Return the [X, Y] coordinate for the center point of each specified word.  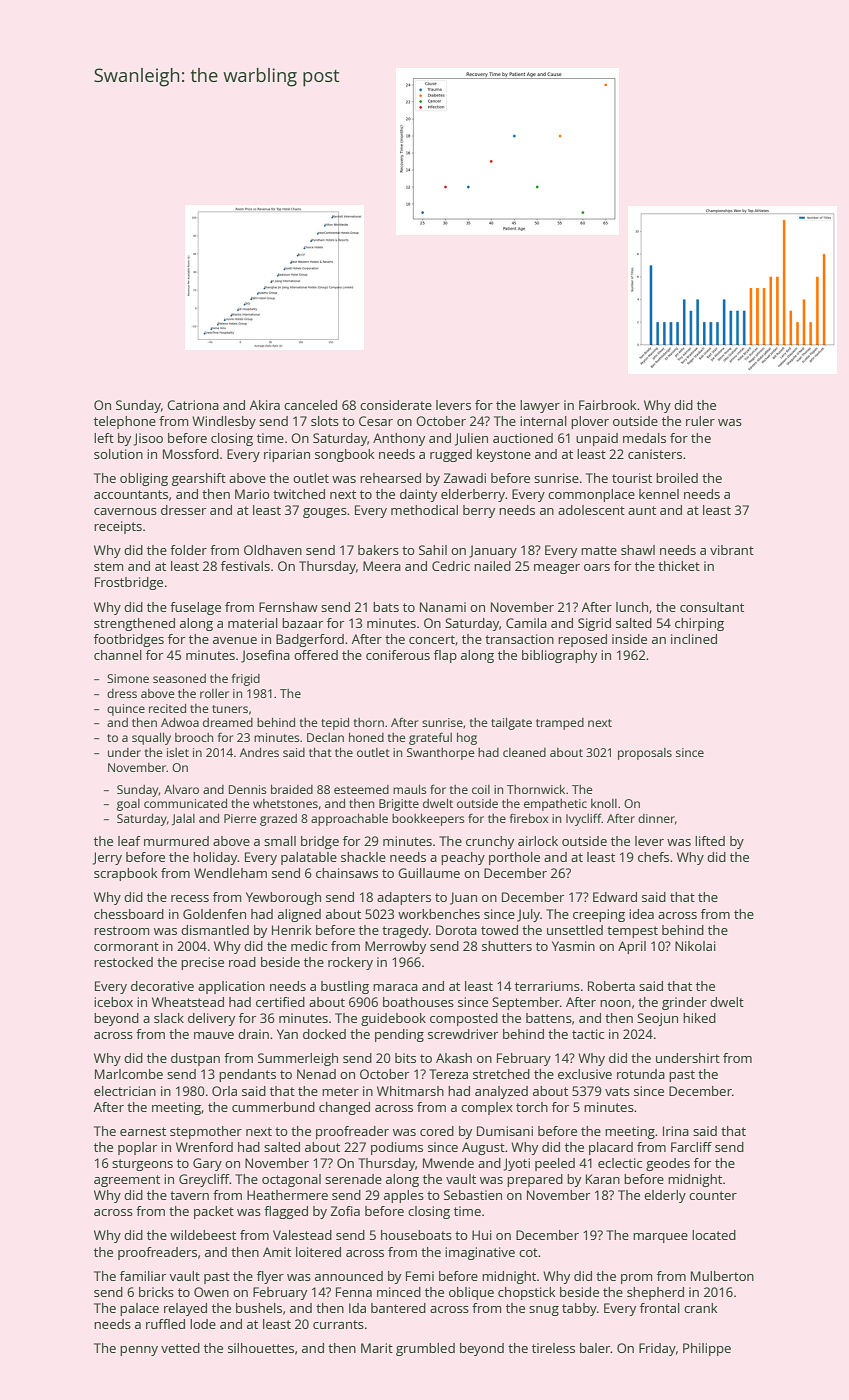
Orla [224, 1091]
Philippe [707, 1349]
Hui [482, 1235]
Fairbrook [608, 405]
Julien [471, 439]
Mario [252, 494]
